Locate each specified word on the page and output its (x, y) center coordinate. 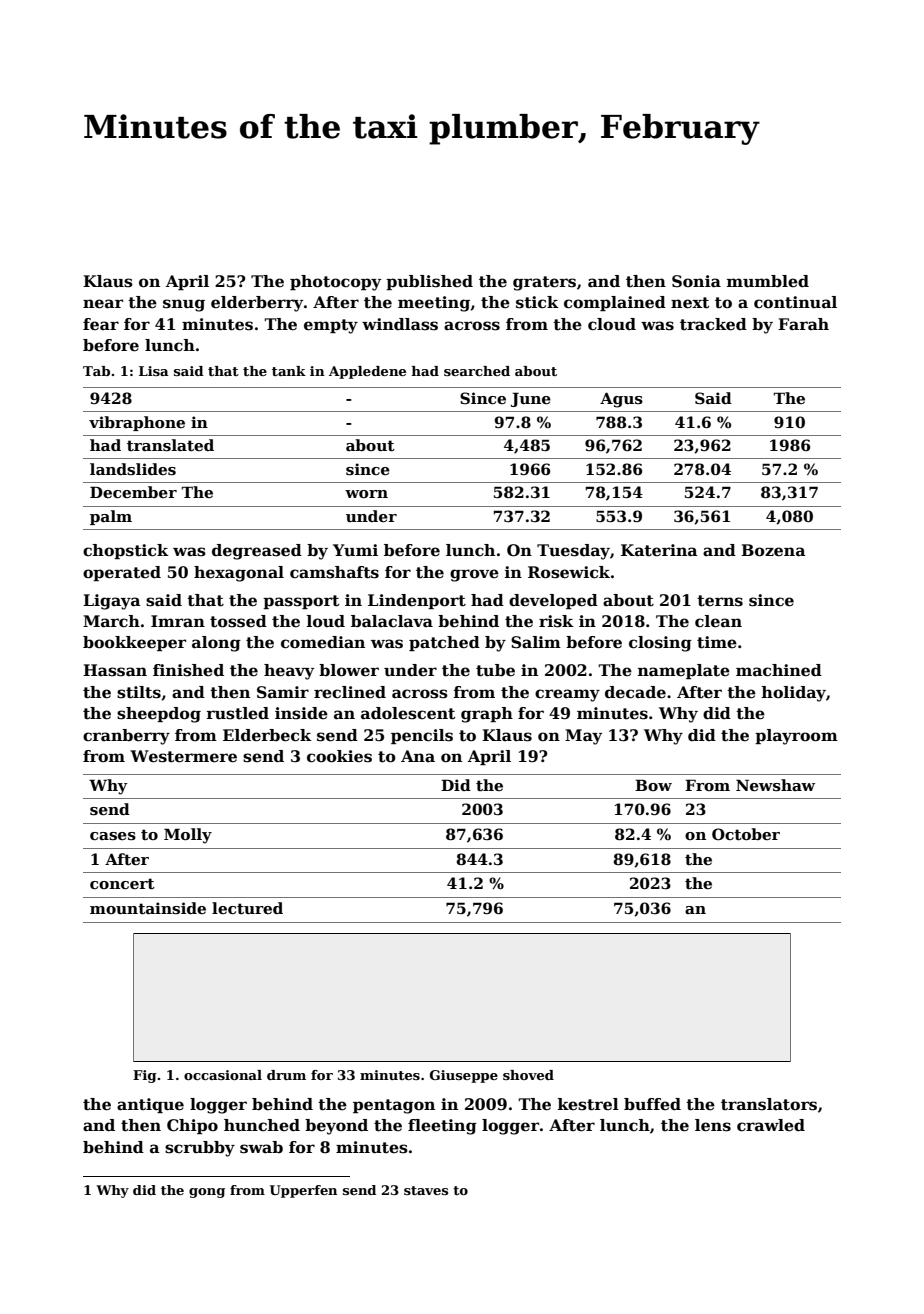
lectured (247, 908)
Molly (188, 836)
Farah (803, 324)
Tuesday (573, 552)
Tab (96, 371)
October (746, 834)
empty (331, 326)
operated (122, 573)
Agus (621, 400)
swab (261, 1147)
